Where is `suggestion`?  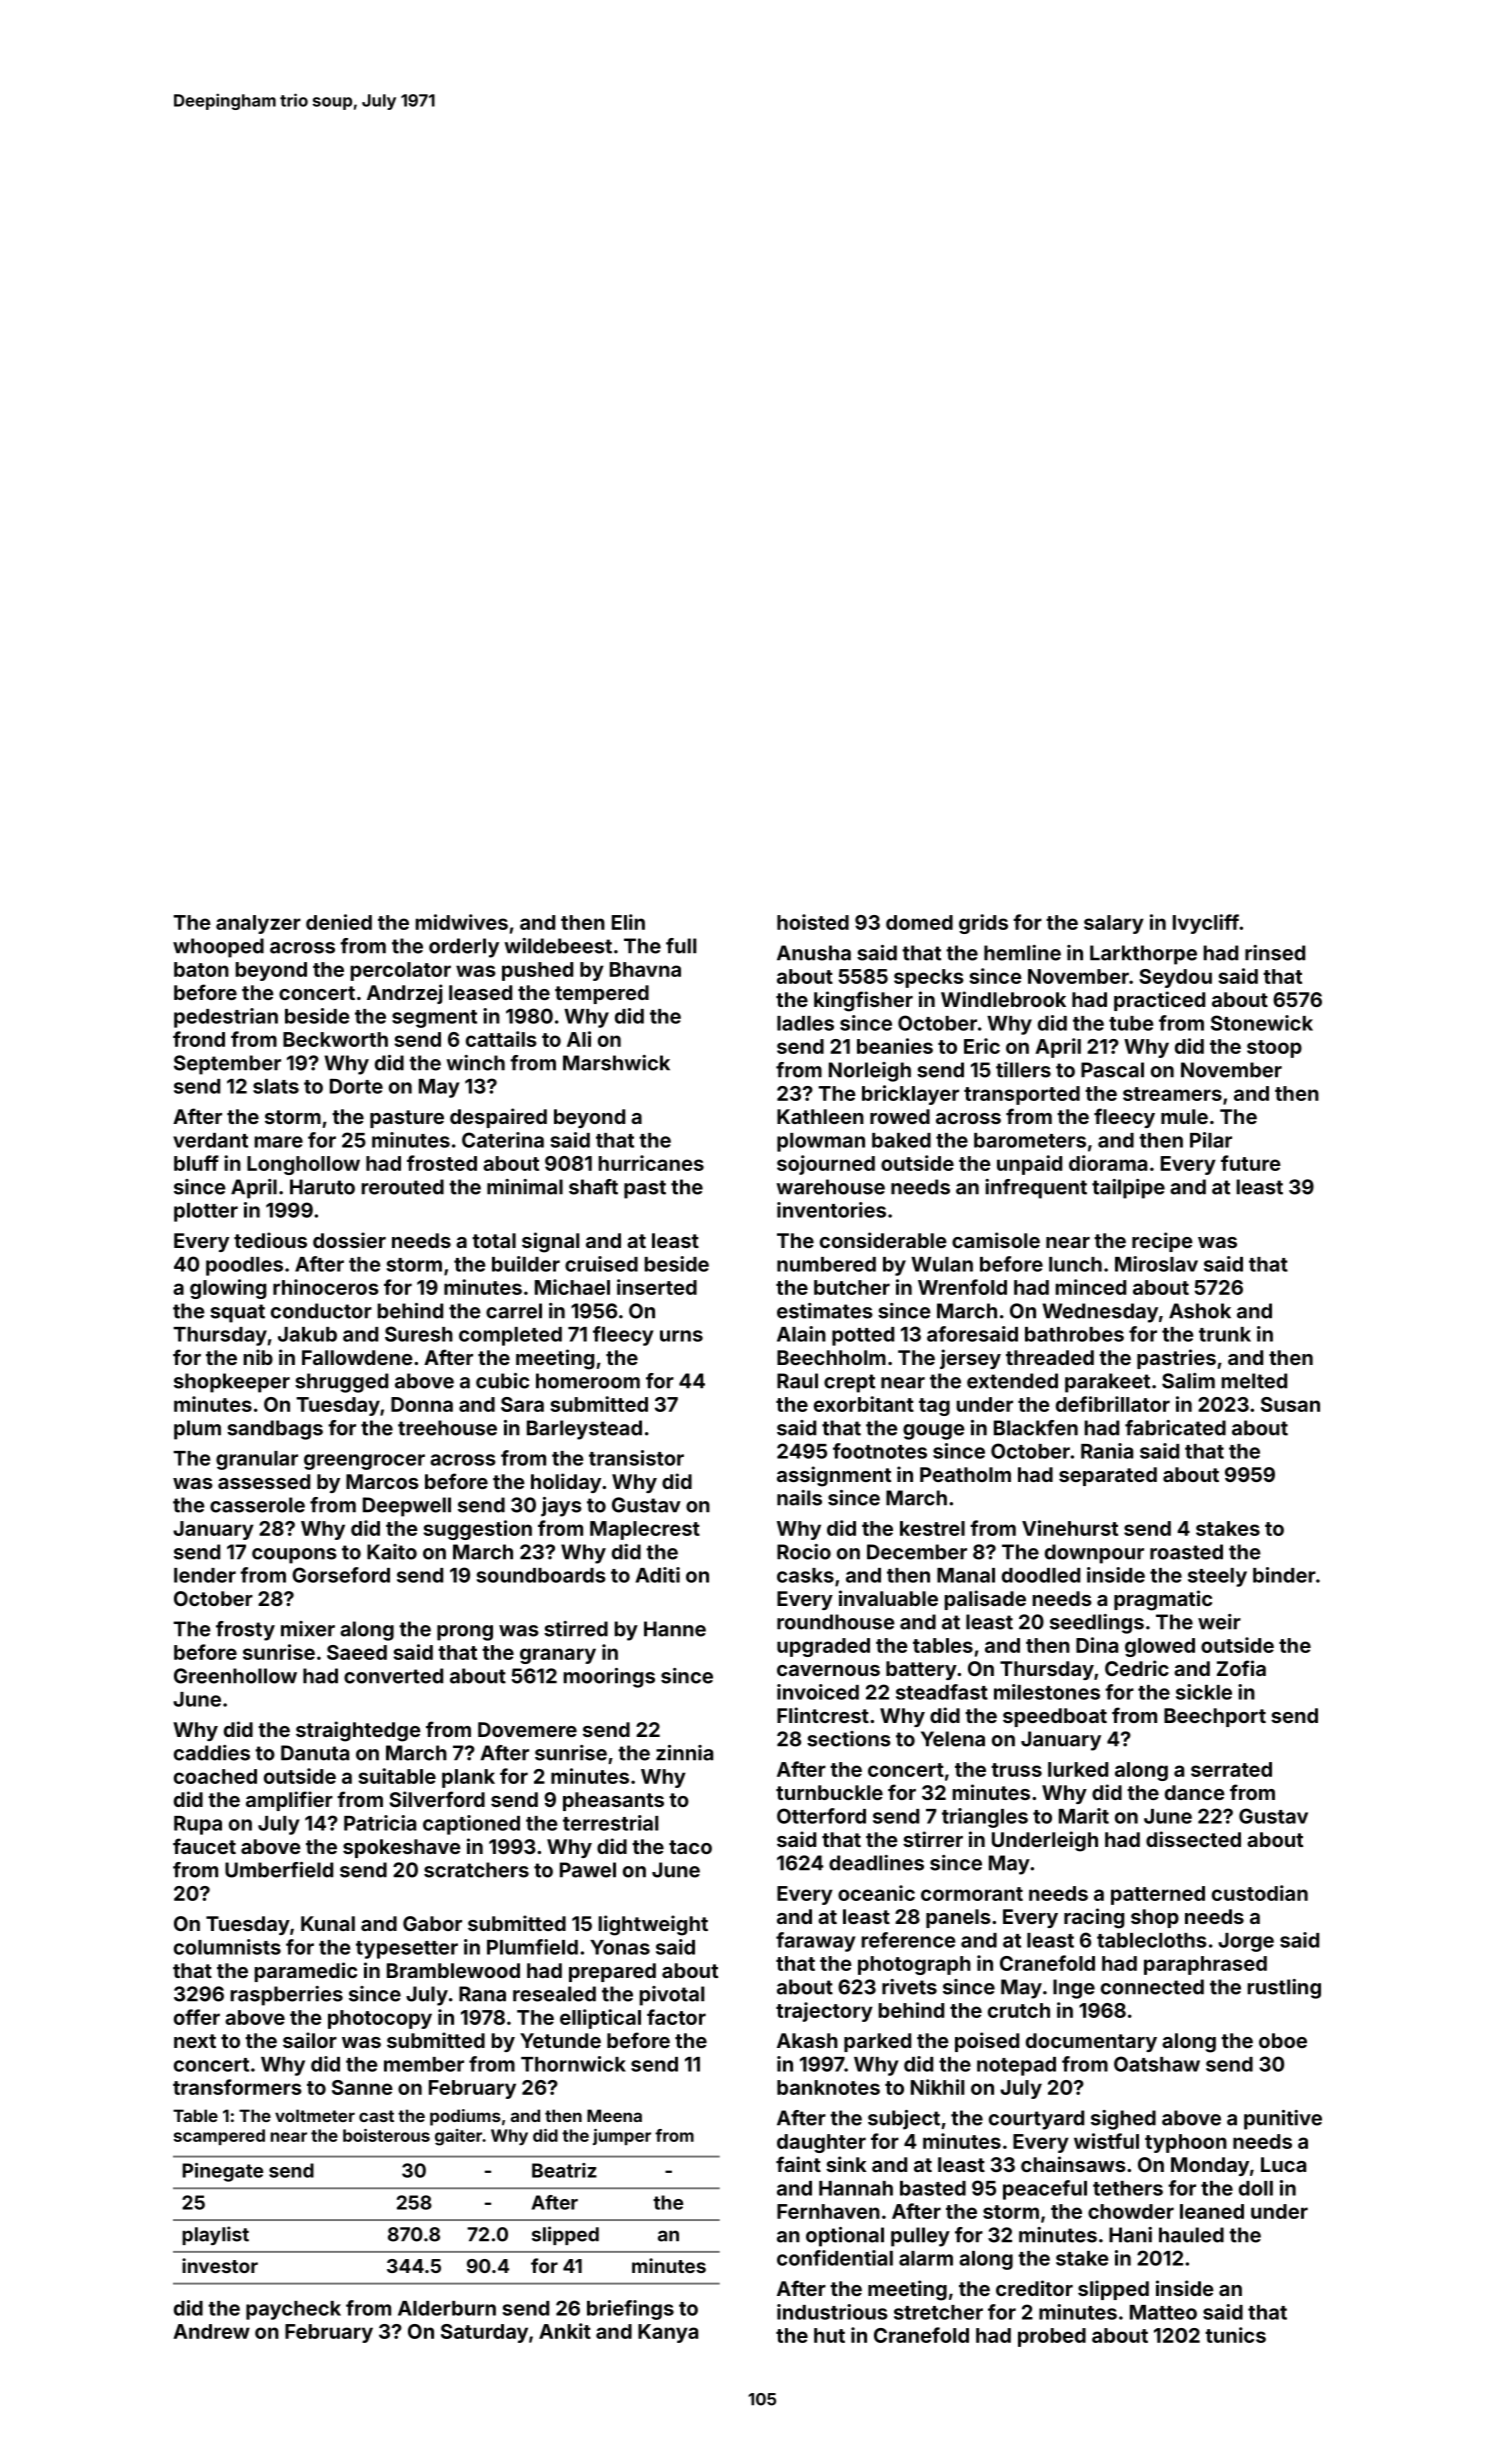 suggestion is located at coordinates (478, 1530).
